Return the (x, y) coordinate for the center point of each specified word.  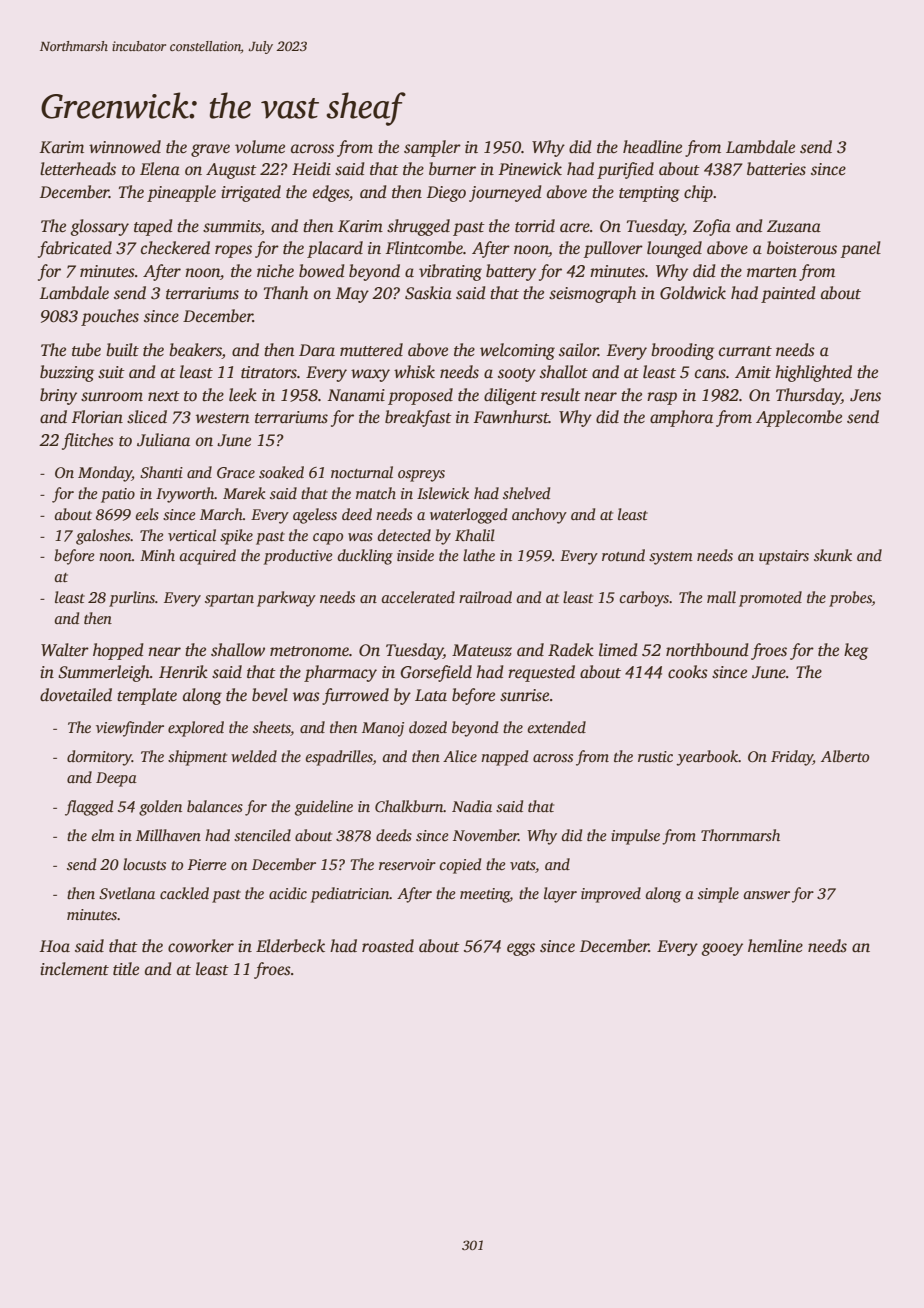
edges (331, 193)
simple (718, 895)
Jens (865, 395)
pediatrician (350, 895)
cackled (184, 893)
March (221, 514)
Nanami (356, 395)
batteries (776, 169)
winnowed (125, 147)
